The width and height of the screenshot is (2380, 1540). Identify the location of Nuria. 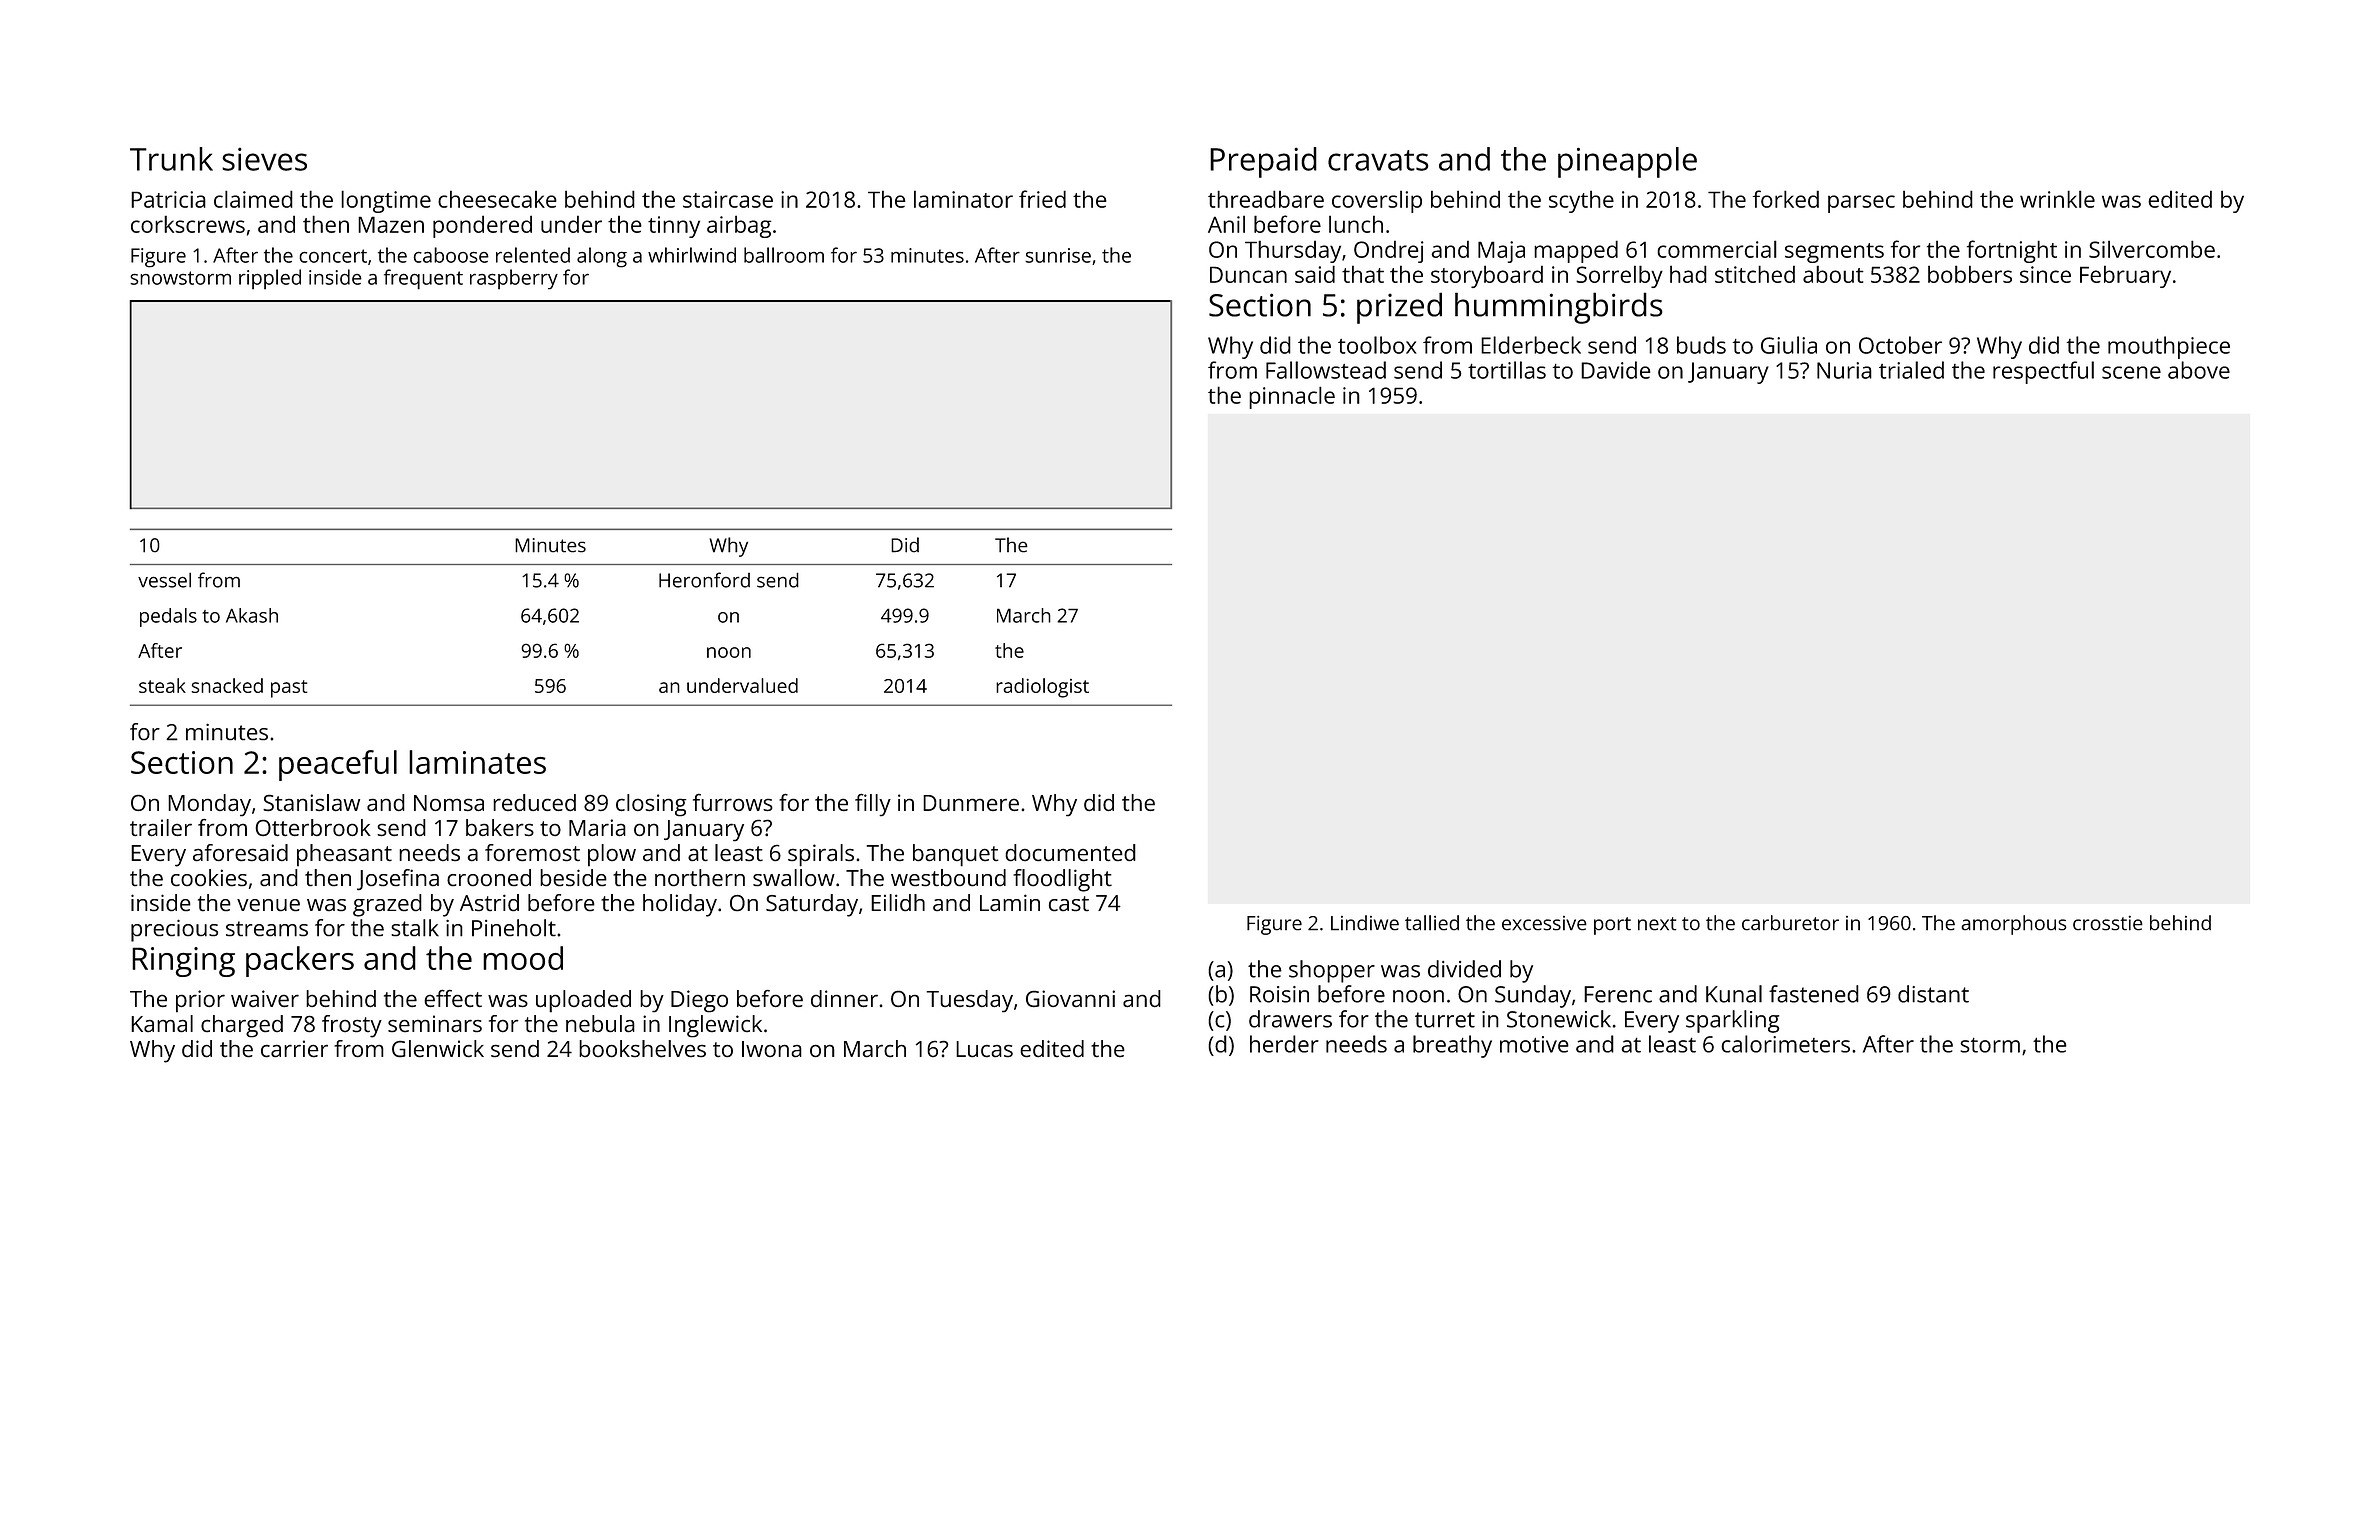
(1844, 370).
